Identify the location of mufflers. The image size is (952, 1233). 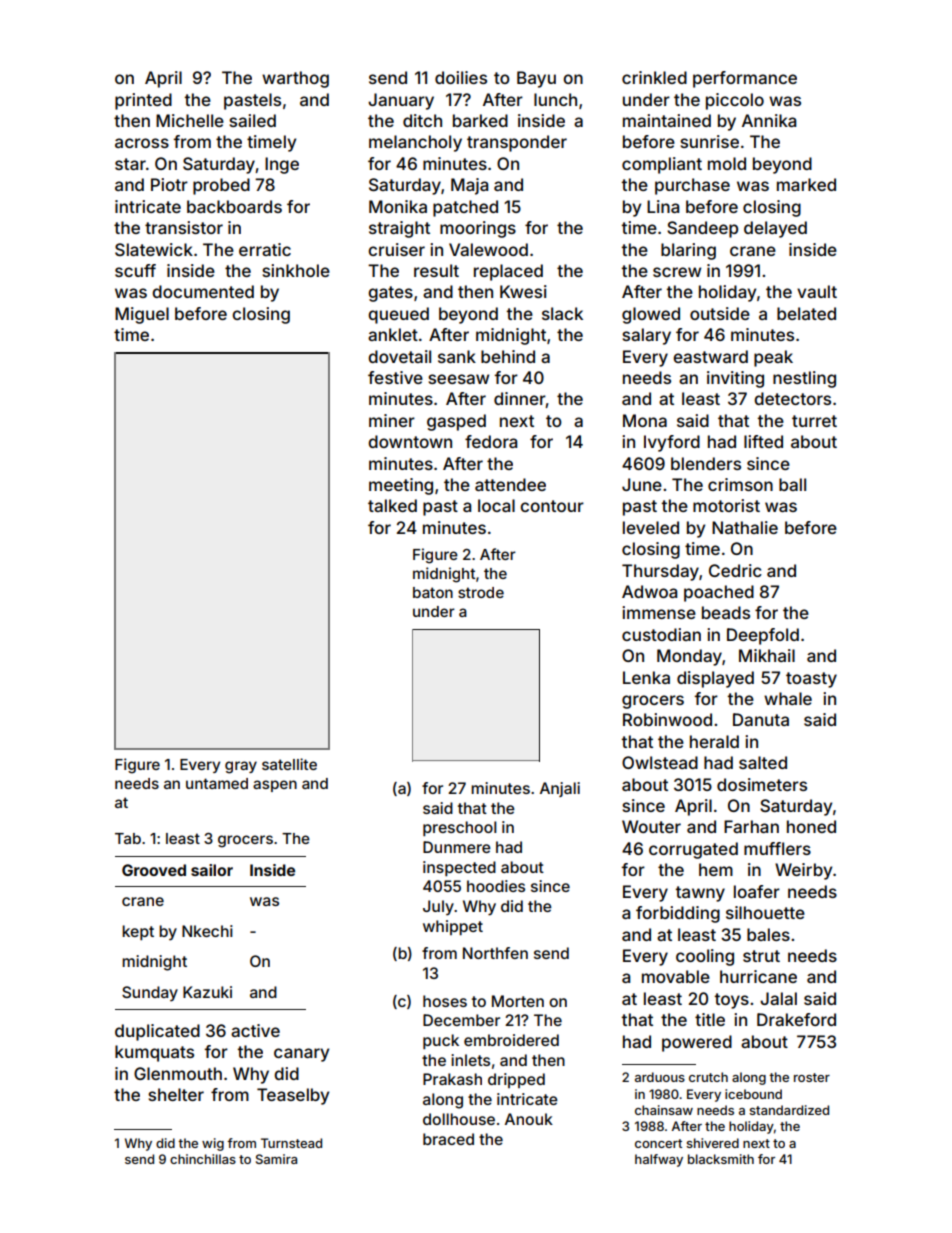
(777, 848).
